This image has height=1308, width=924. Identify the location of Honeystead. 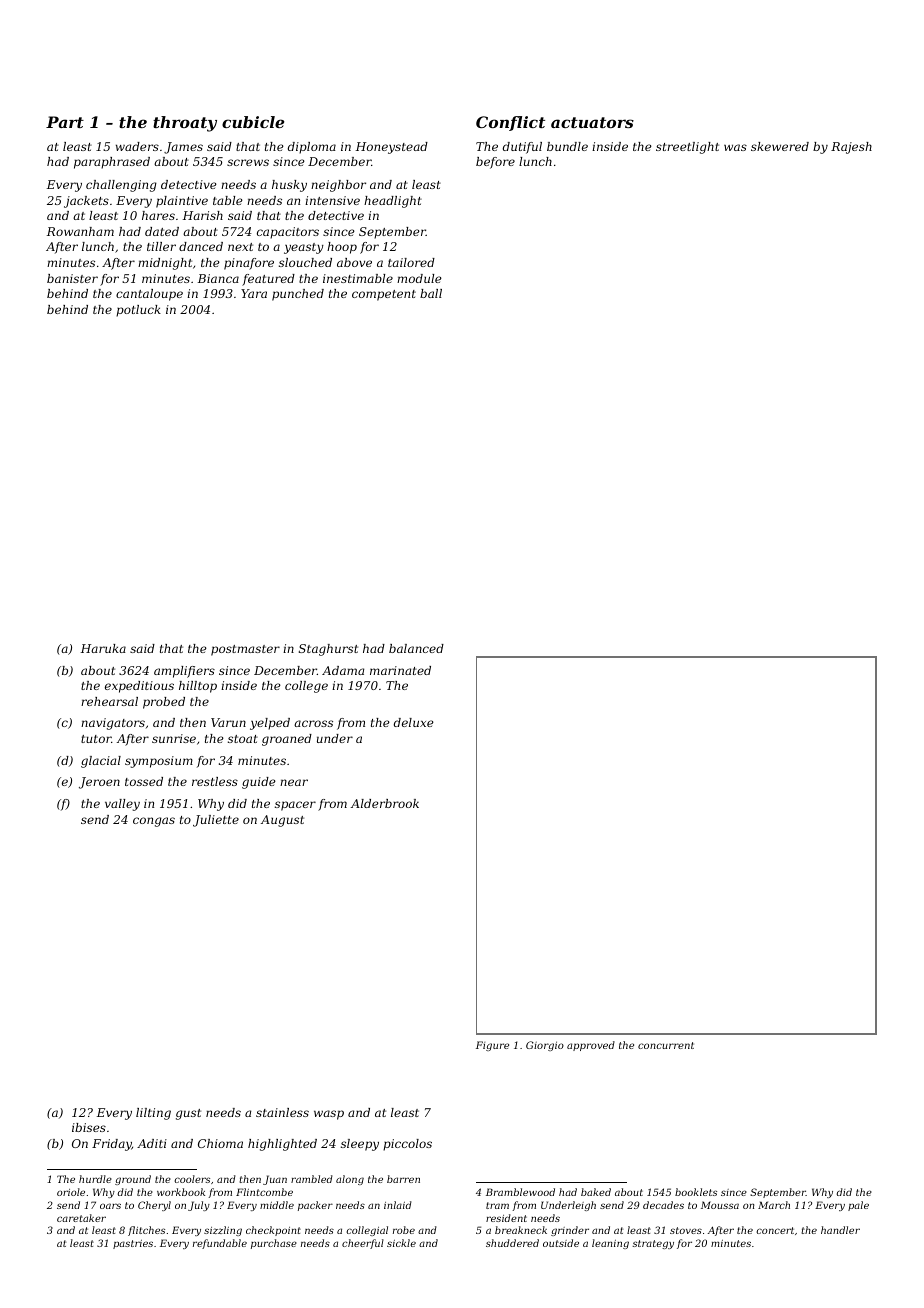
(392, 148).
